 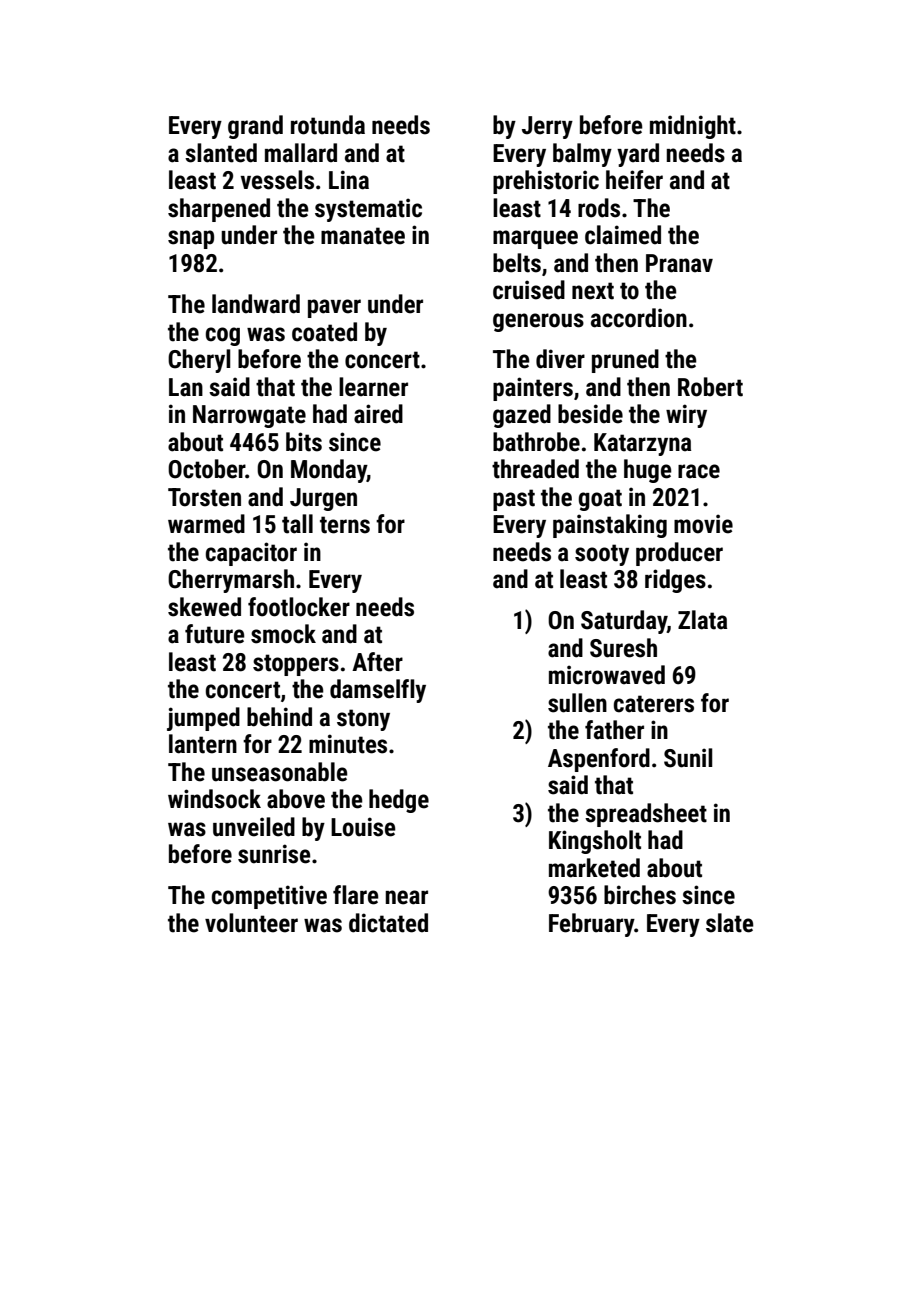 I want to click on stoppers, so click(x=296, y=665).
